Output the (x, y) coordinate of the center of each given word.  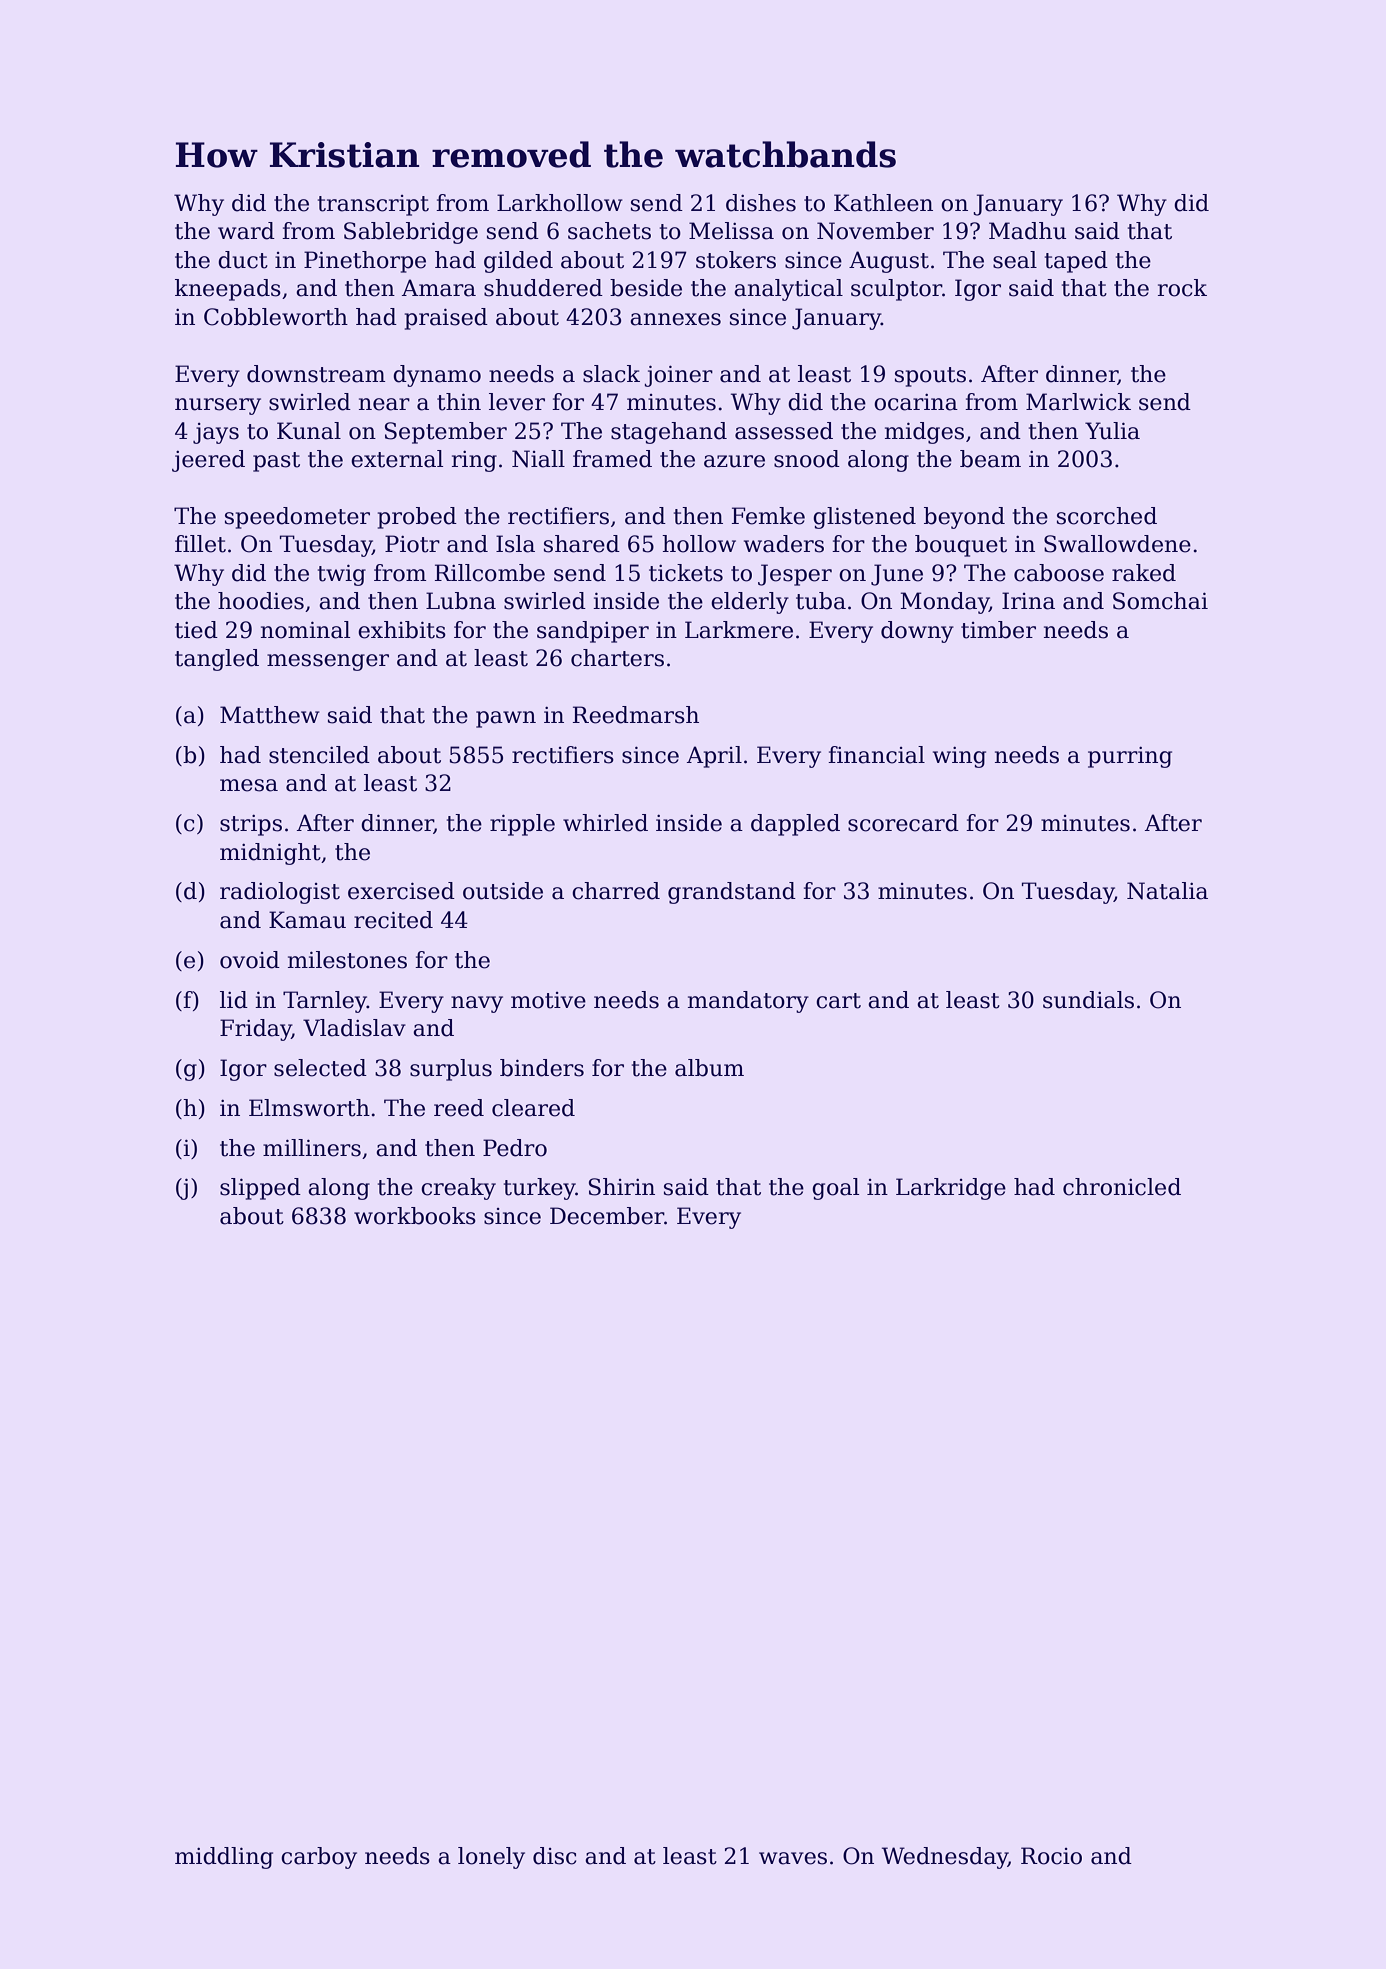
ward (246, 231)
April (714, 757)
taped (1076, 262)
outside (503, 891)
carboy (319, 1858)
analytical (788, 290)
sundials (1088, 1000)
